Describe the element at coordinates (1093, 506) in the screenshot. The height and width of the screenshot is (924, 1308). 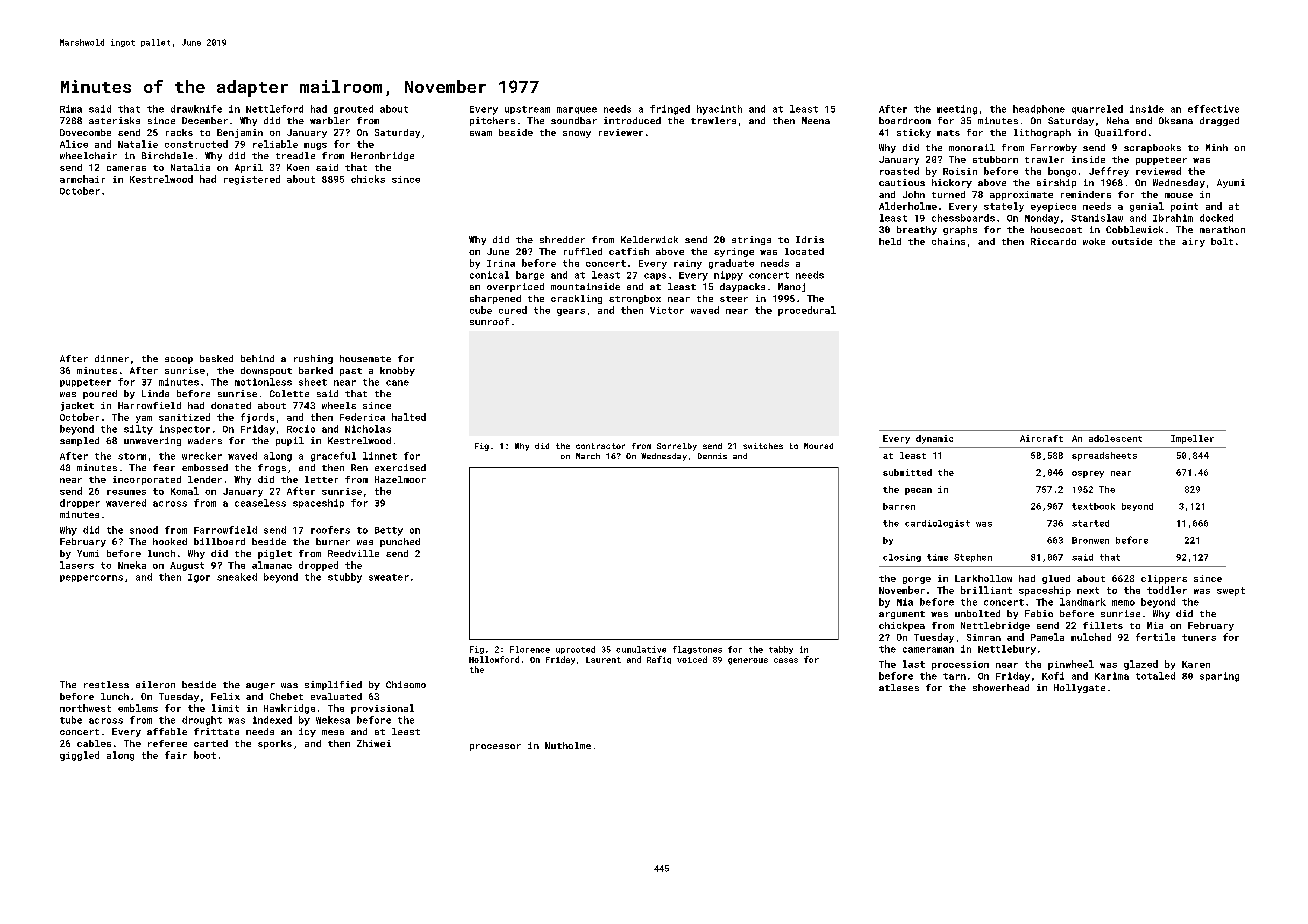
I see `textbook` at that location.
